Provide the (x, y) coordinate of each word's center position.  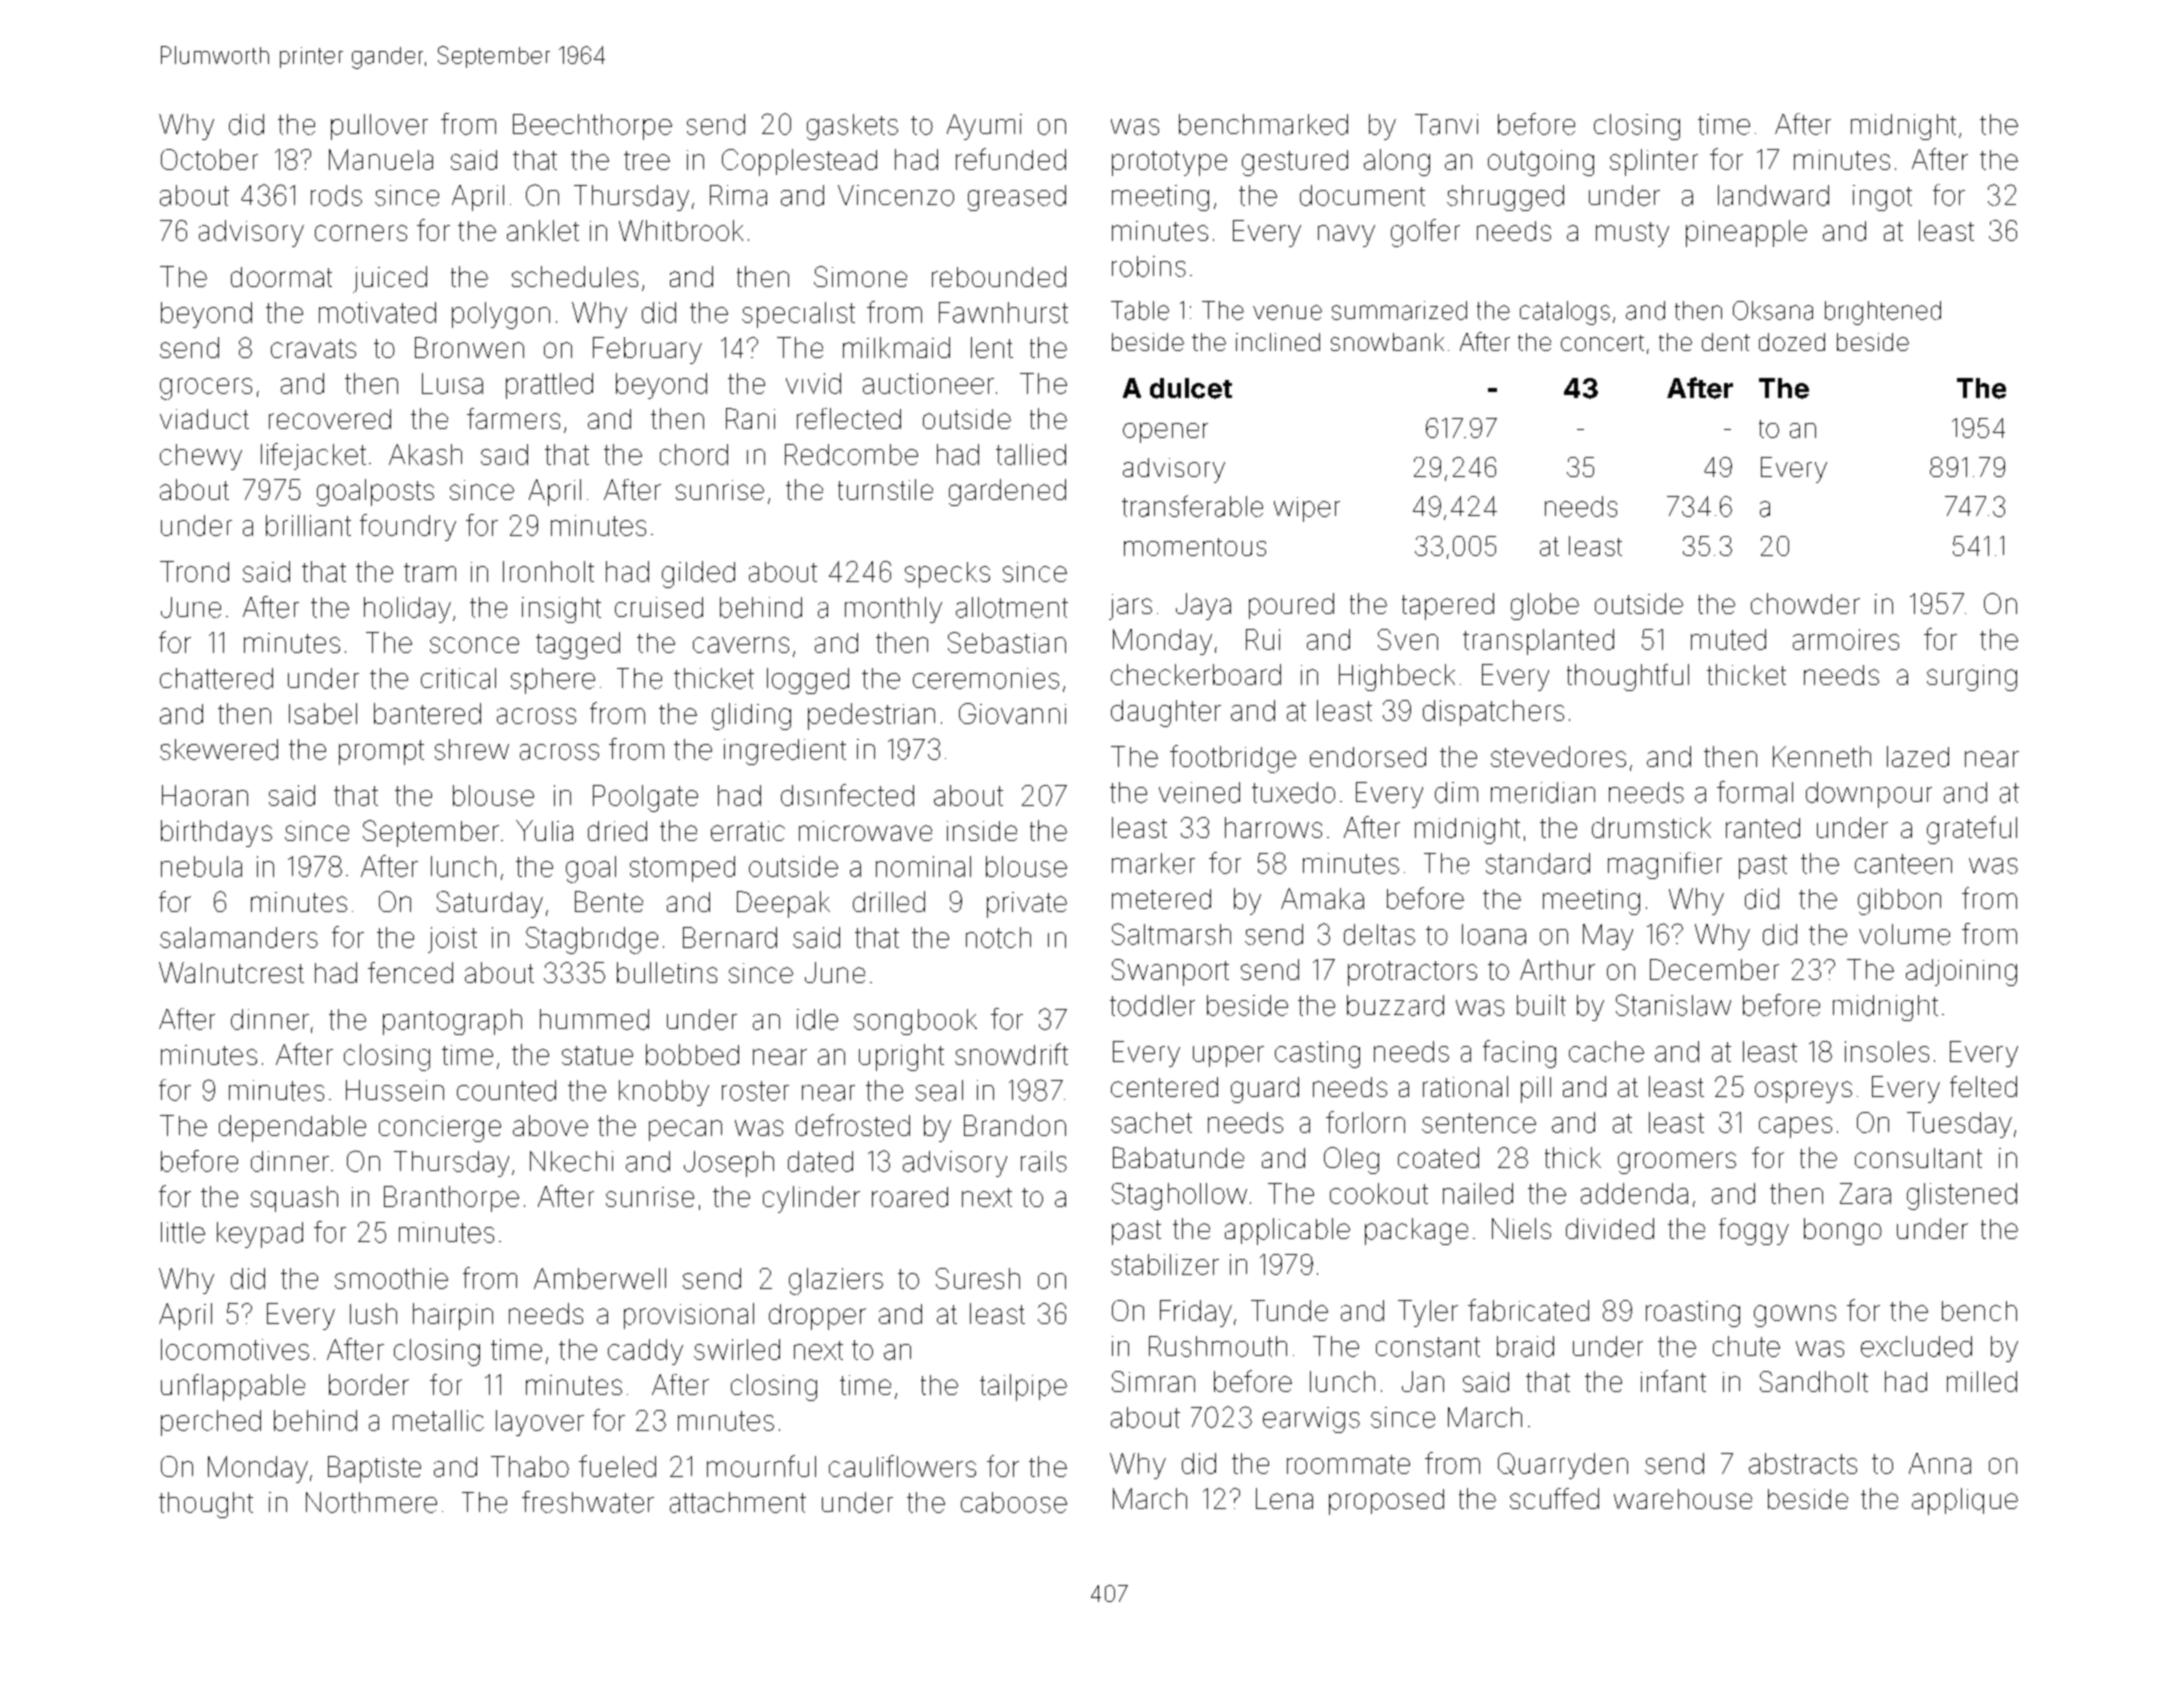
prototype (1169, 163)
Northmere (371, 1502)
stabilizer (1165, 1264)
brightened (1883, 313)
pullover (379, 127)
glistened (1962, 1196)
